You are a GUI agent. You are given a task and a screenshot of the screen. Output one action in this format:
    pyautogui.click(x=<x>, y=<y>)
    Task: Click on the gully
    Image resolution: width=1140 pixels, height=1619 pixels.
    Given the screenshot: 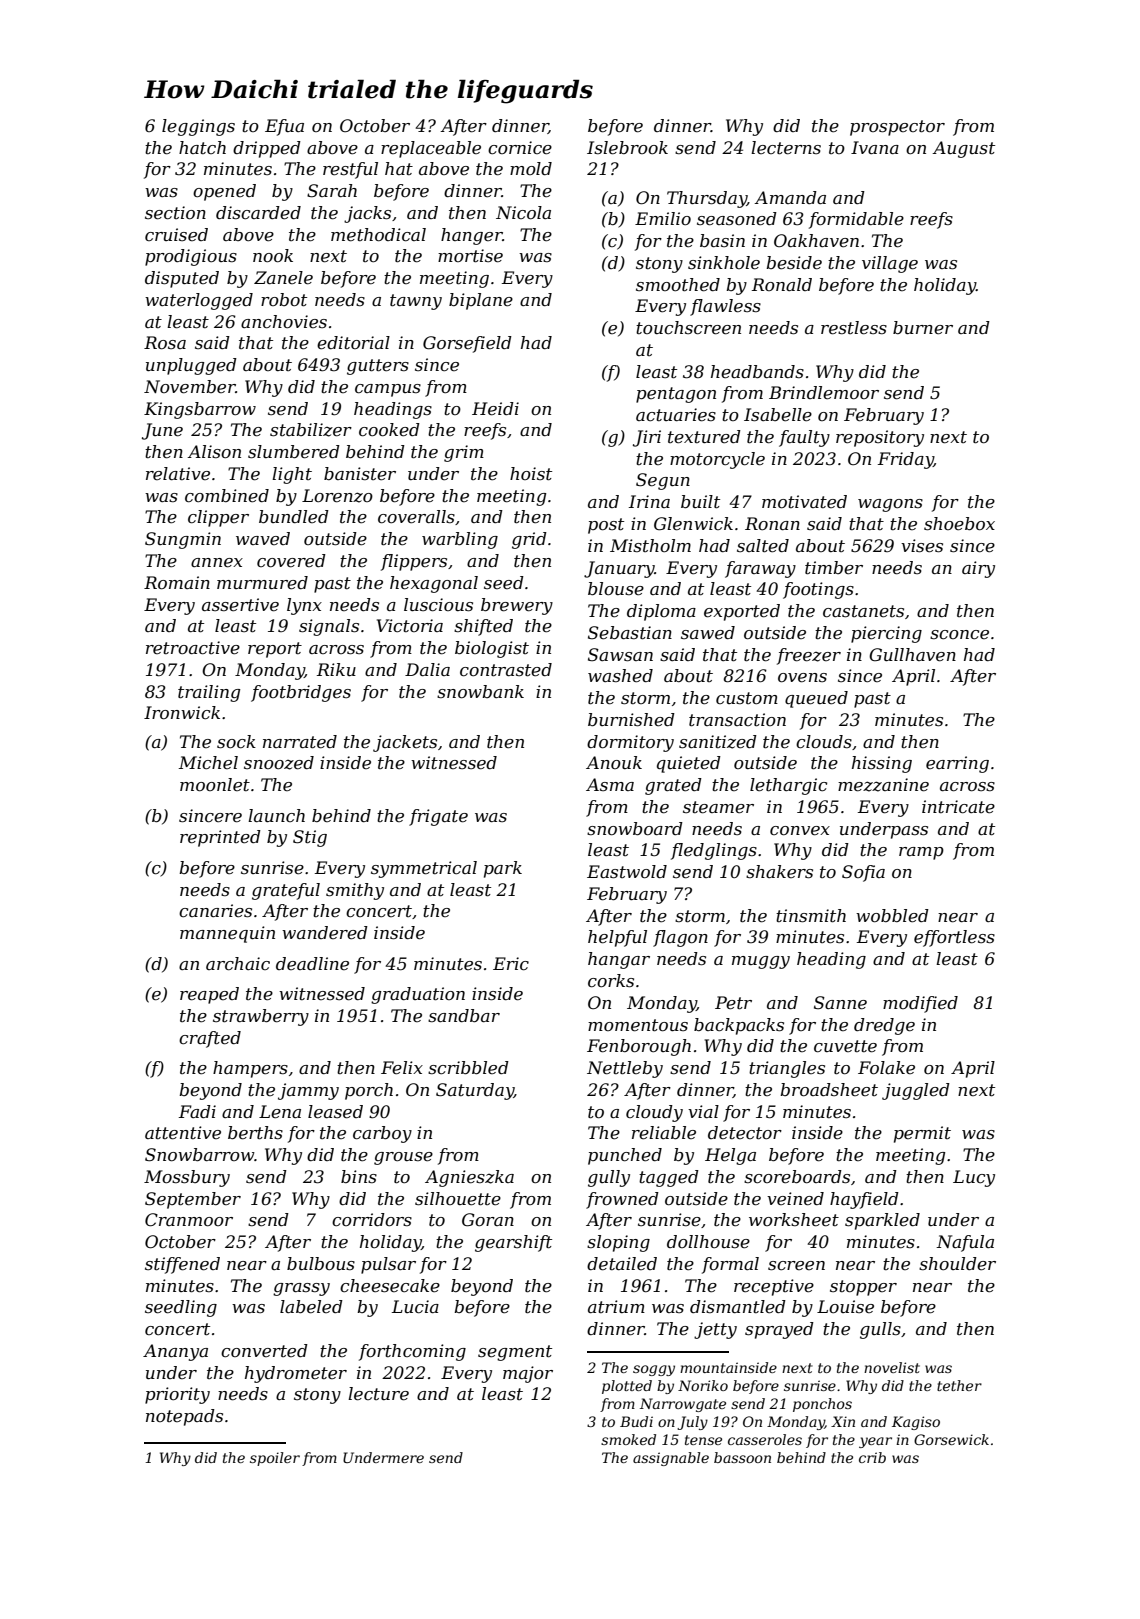 What is the action you would take?
    pyautogui.click(x=609, y=1178)
